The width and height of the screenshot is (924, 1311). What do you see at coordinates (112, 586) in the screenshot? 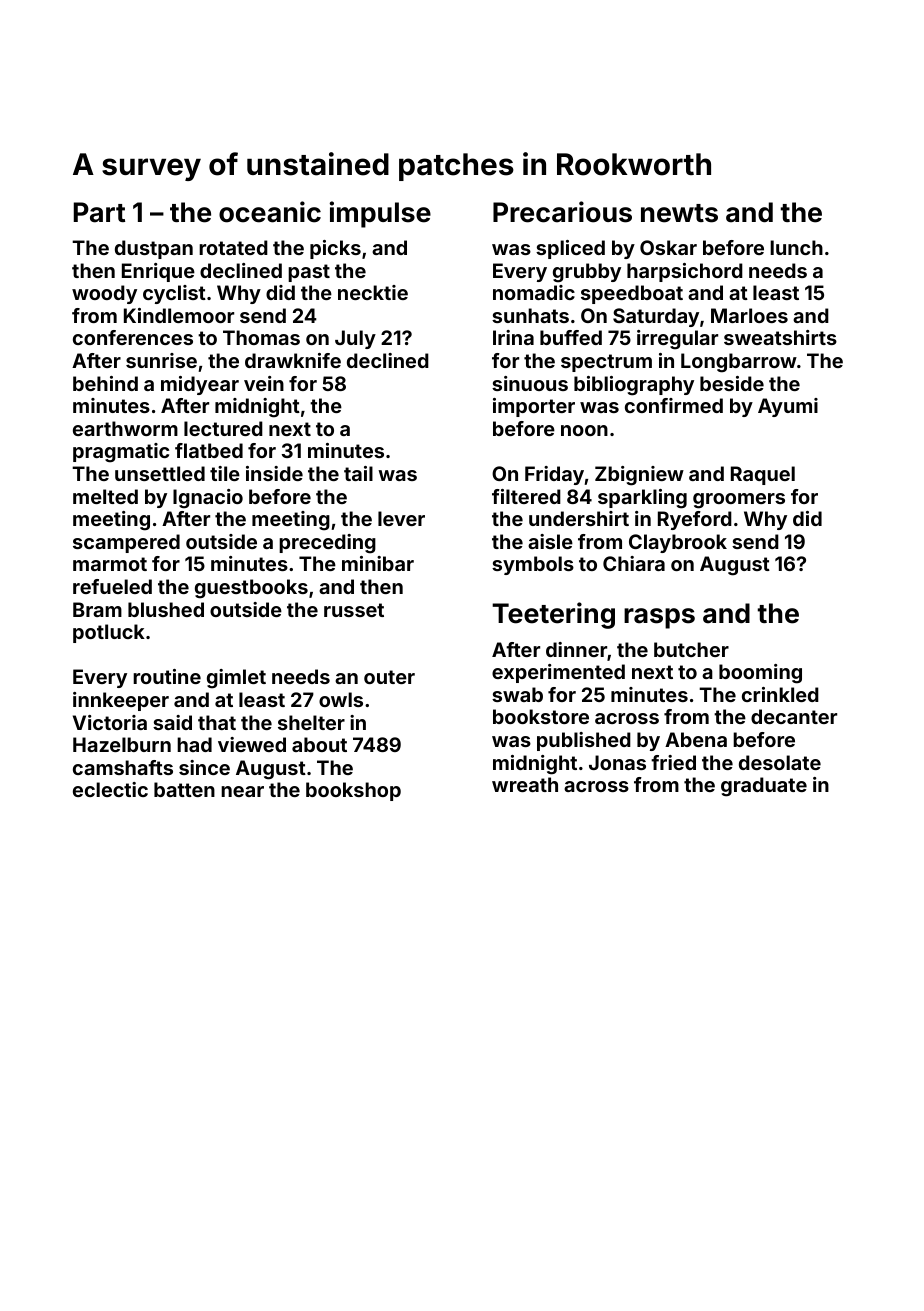
I see `refueled` at bounding box center [112, 586].
